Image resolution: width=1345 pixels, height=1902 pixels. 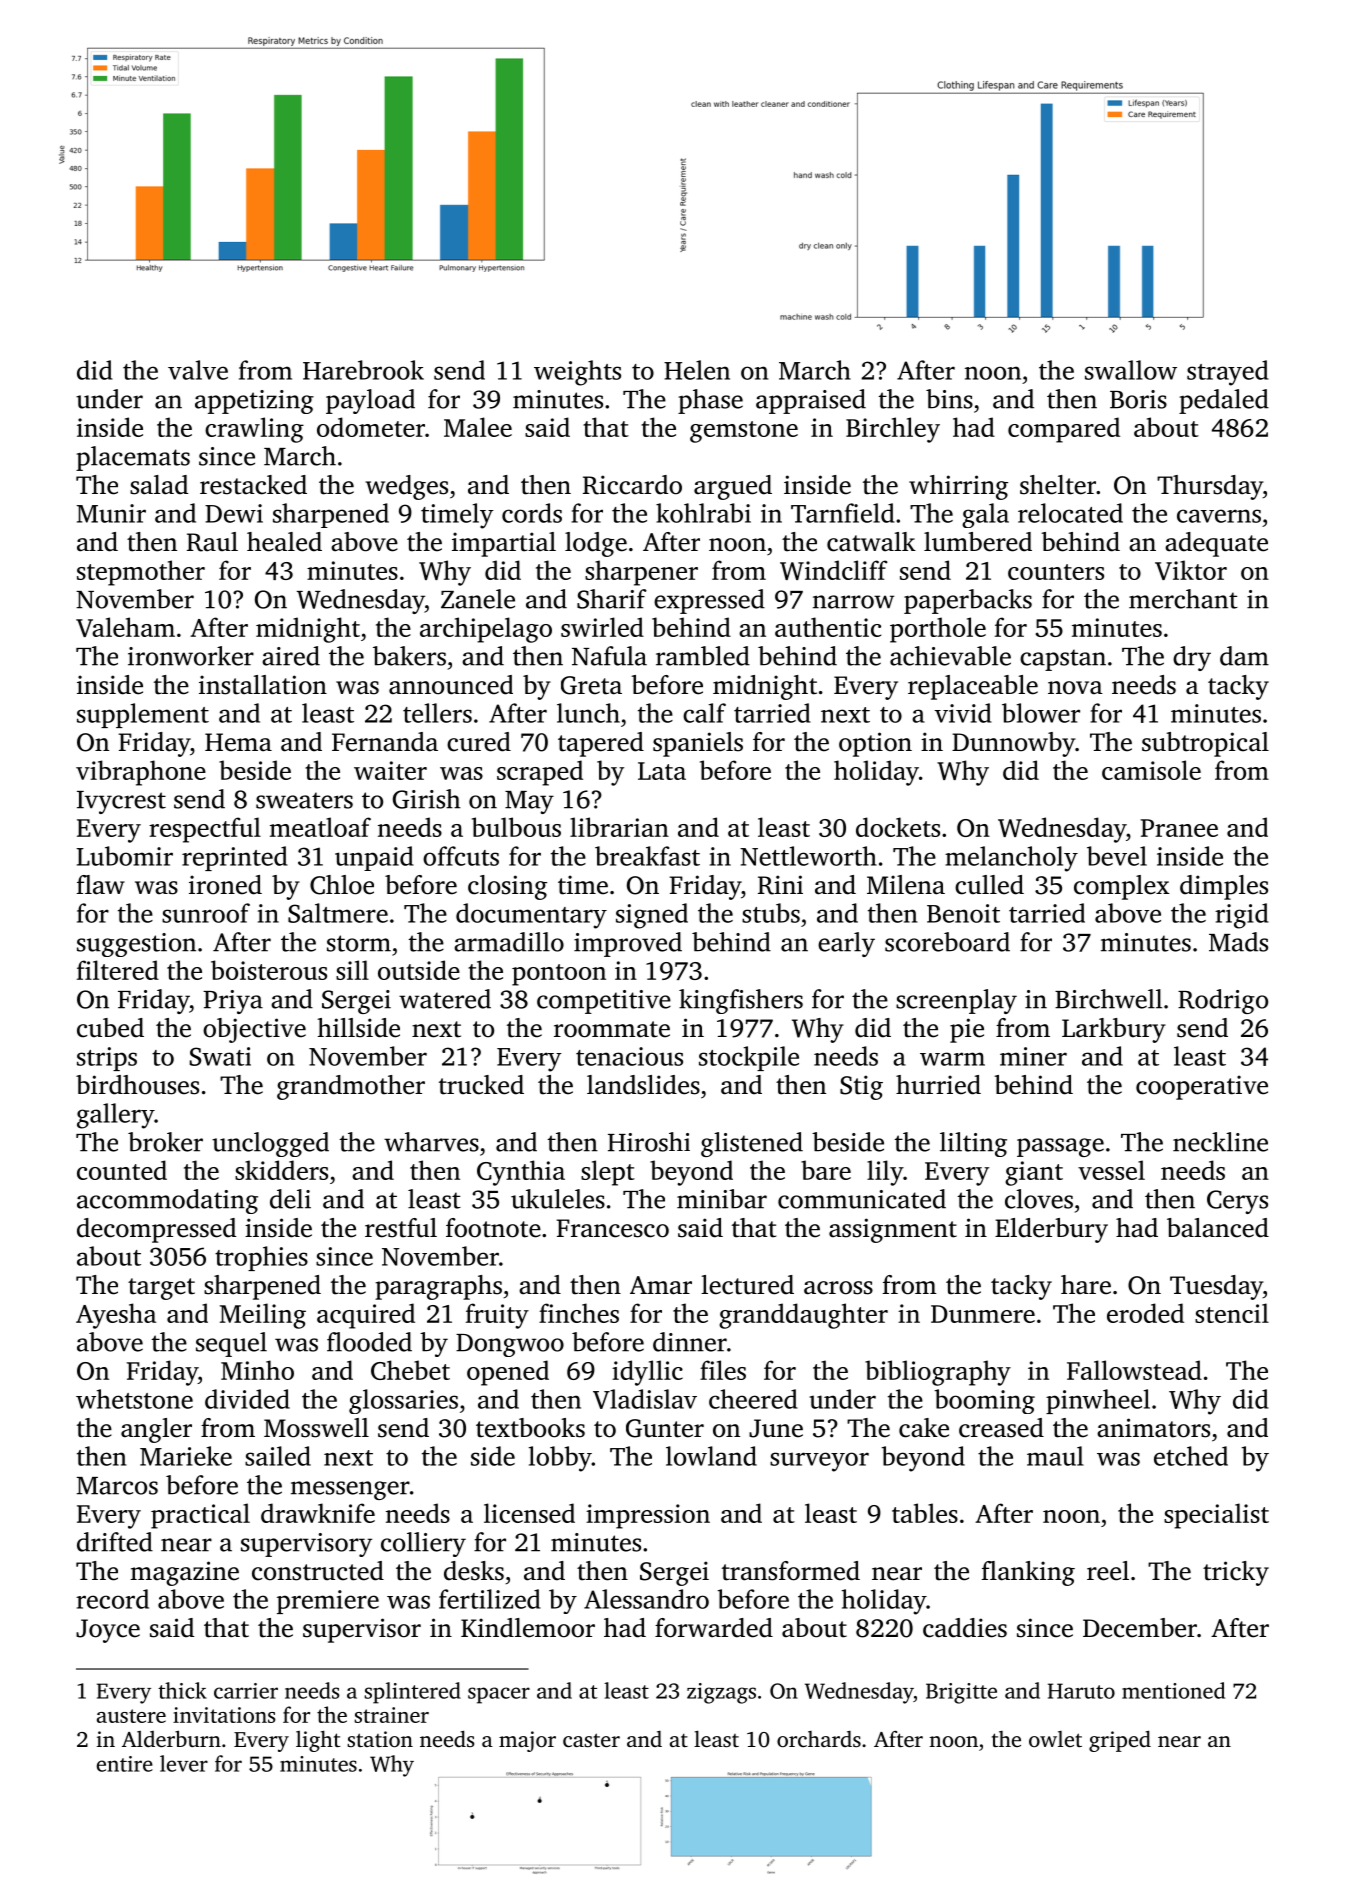 I want to click on major, so click(x=527, y=1741).
